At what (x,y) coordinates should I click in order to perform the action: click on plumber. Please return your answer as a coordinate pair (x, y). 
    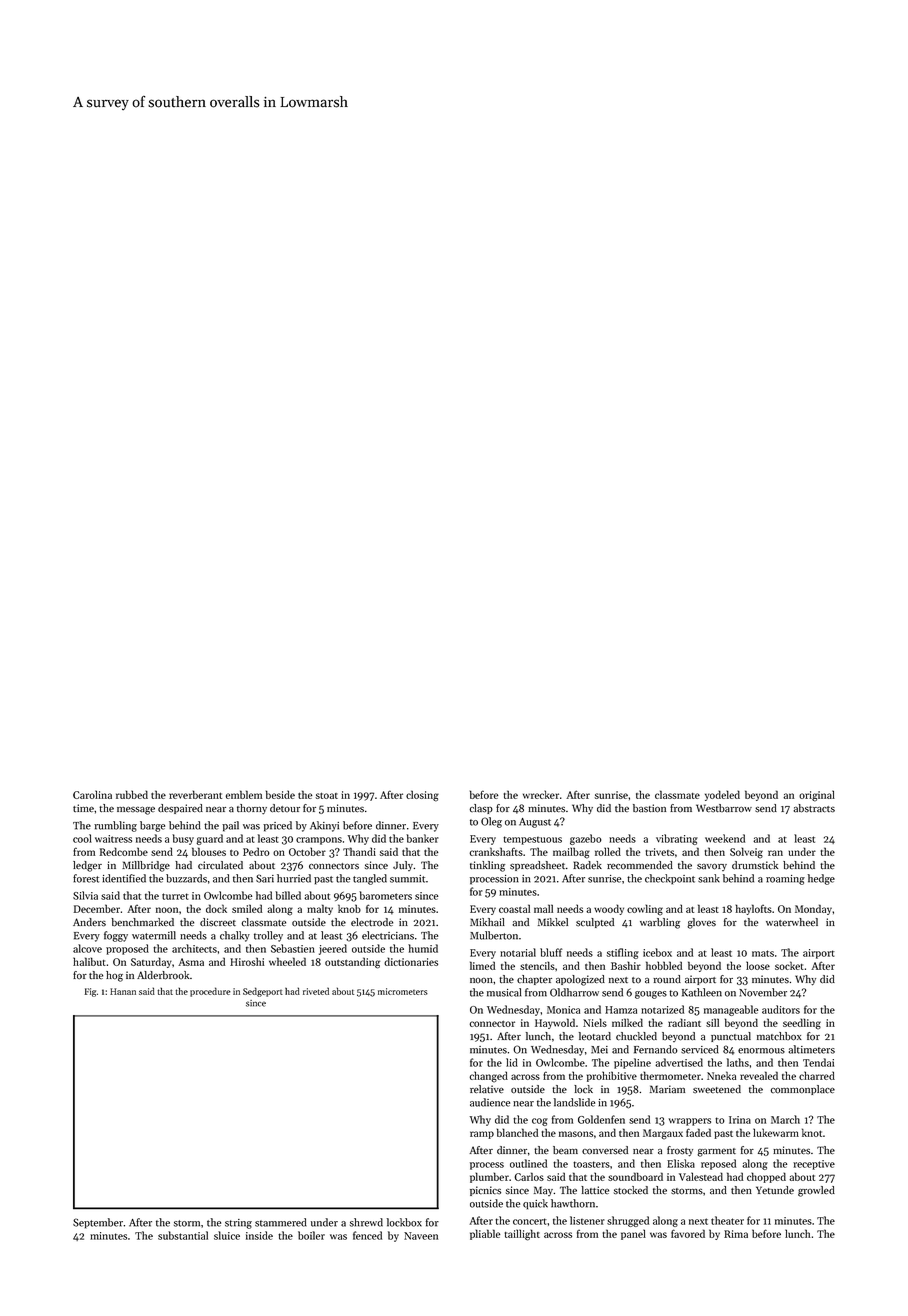
    Looking at the image, I should click on (489, 1177).
